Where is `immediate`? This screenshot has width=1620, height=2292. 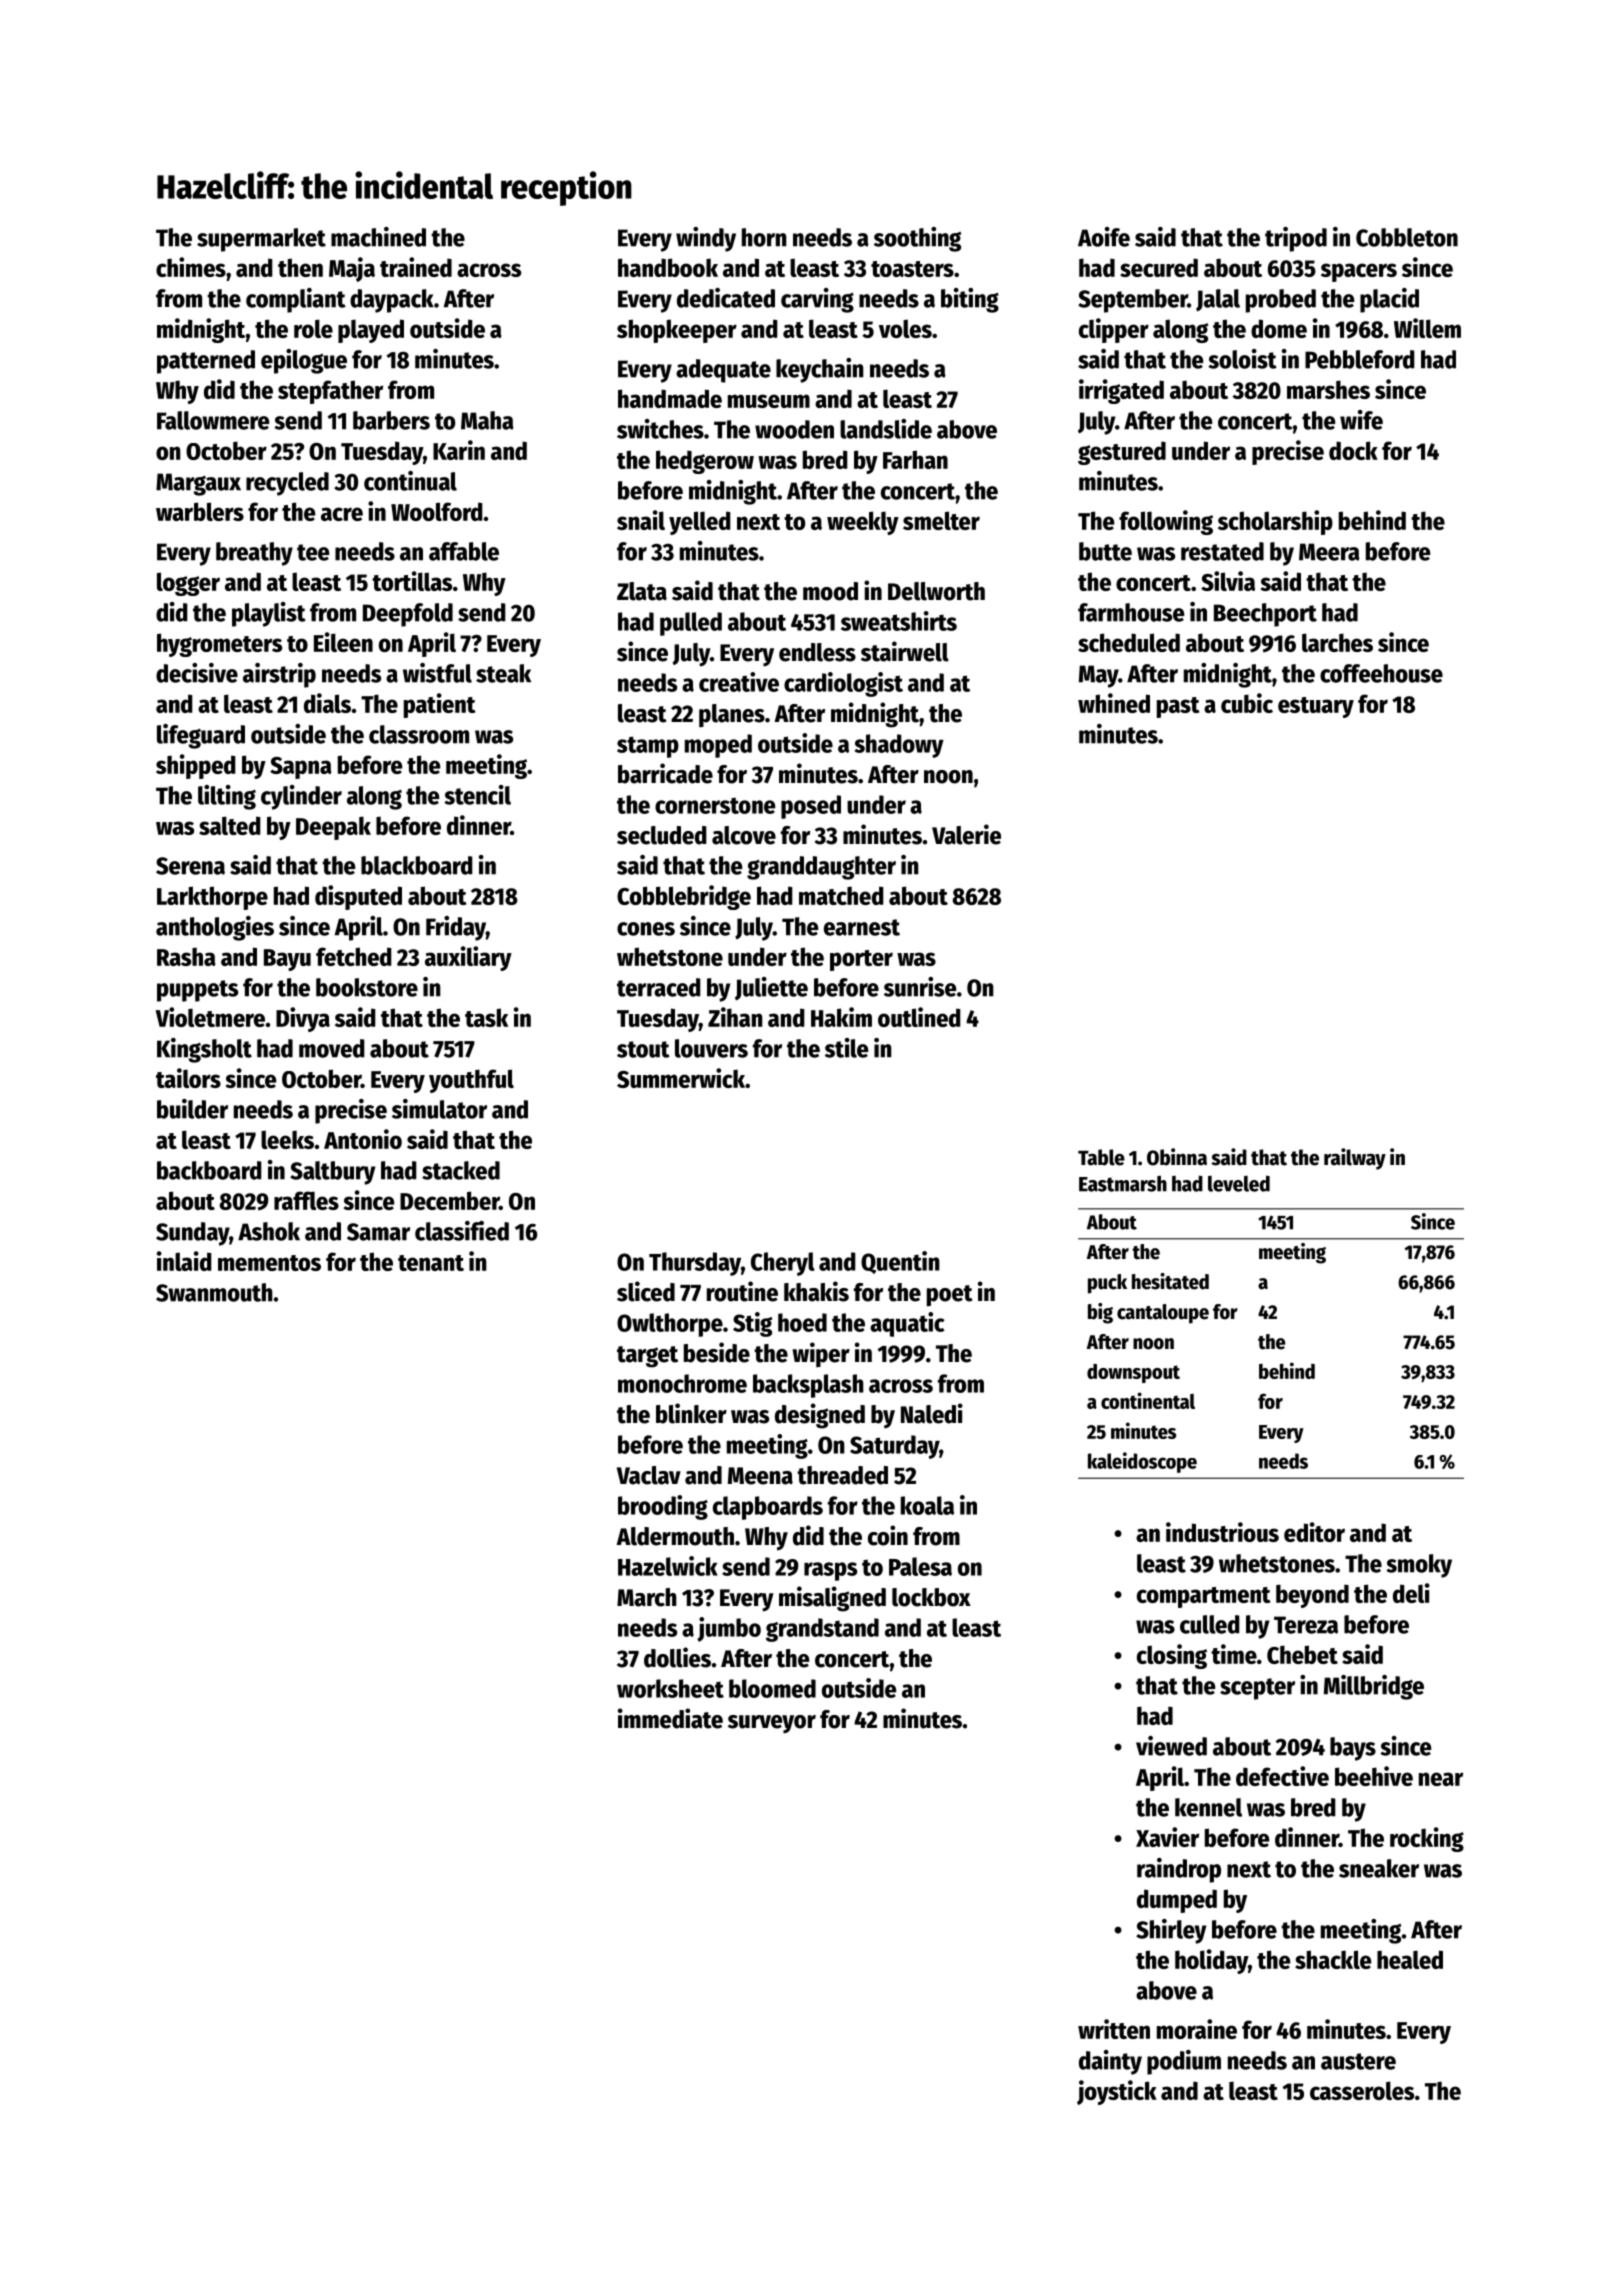 immediate is located at coordinates (670, 1718).
